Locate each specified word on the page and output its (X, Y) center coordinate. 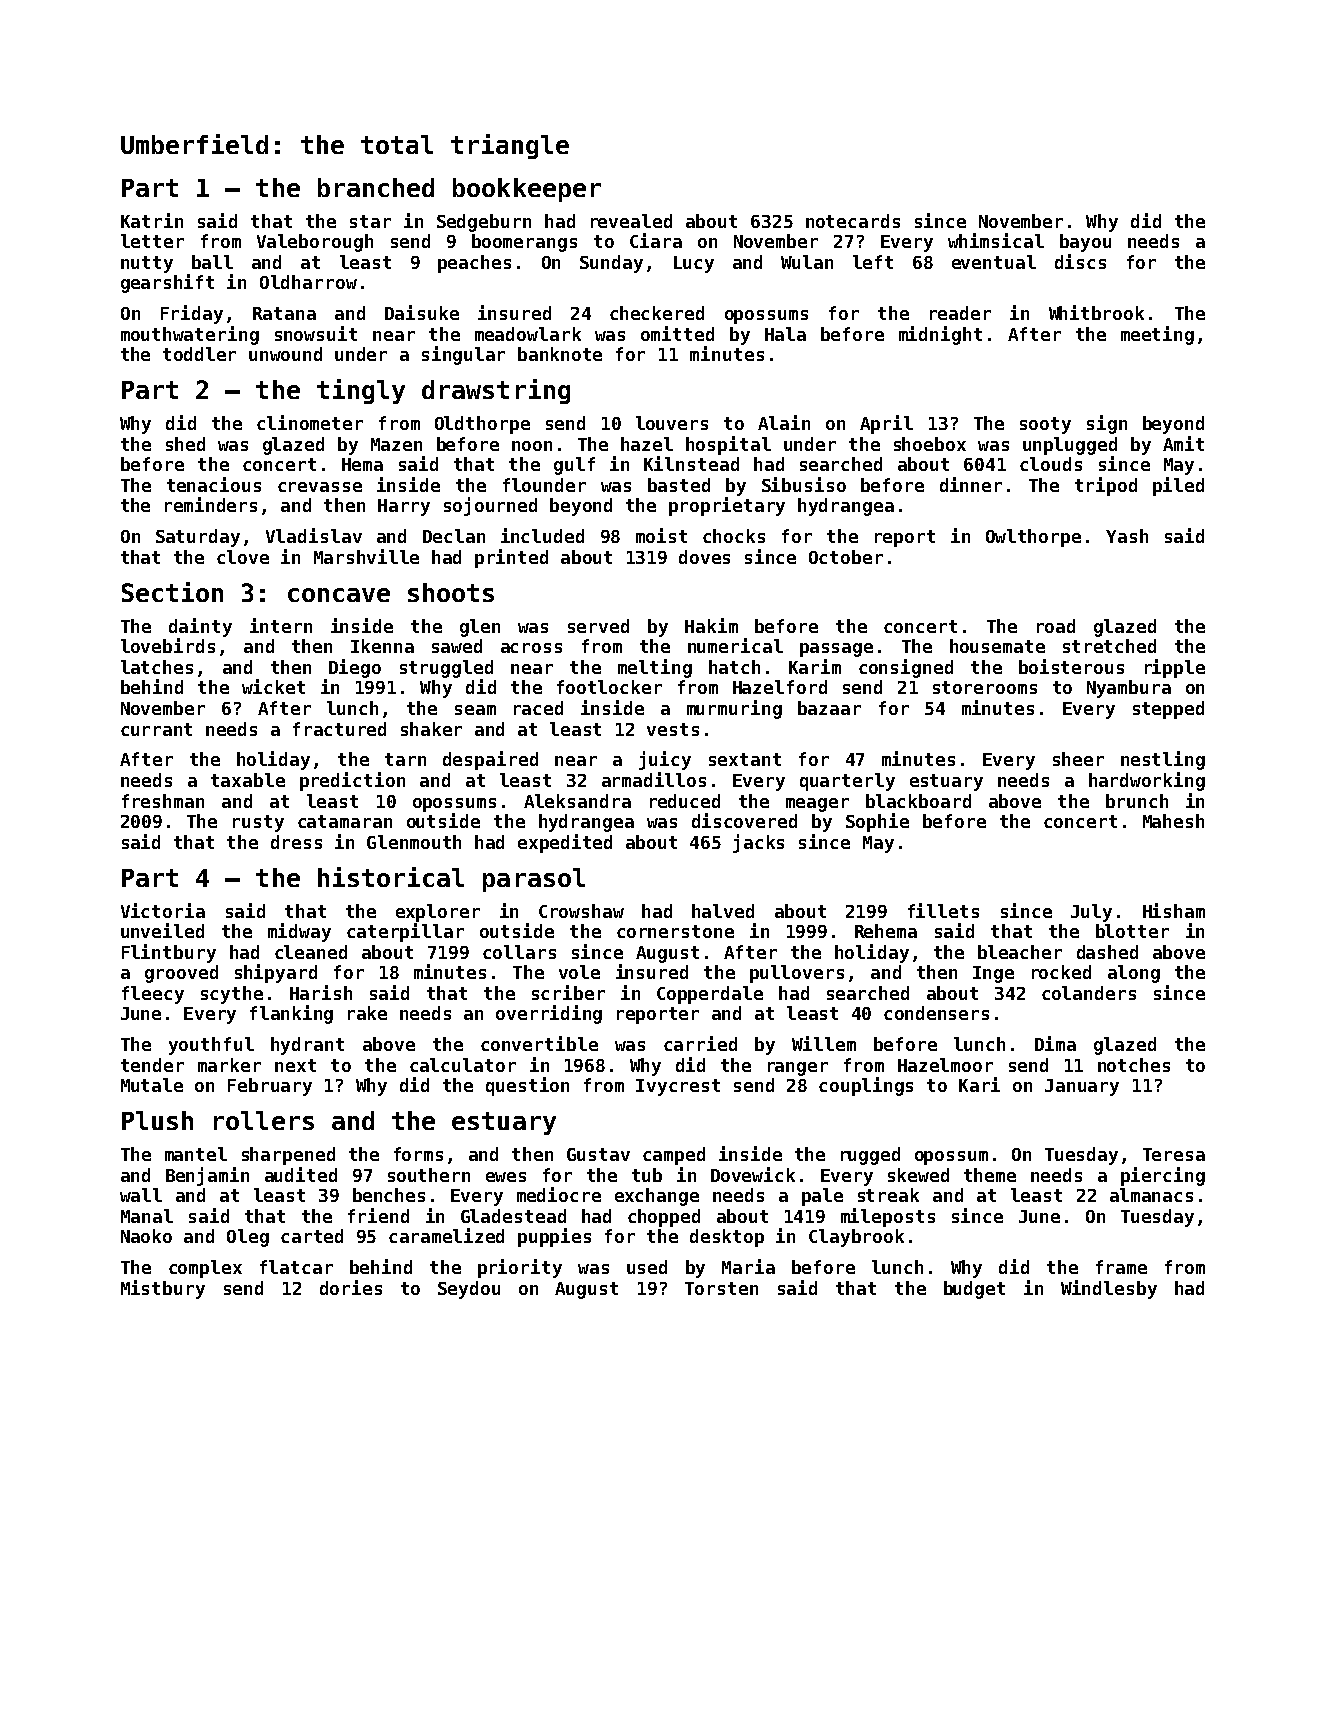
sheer (1078, 759)
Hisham (1174, 910)
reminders (211, 504)
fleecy (153, 995)
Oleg (248, 1238)
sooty (1045, 425)
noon (532, 446)
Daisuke (422, 312)
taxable (248, 780)
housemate (997, 646)
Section (172, 592)
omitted (677, 333)
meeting (1157, 335)
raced (538, 708)
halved (723, 911)
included (542, 535)
